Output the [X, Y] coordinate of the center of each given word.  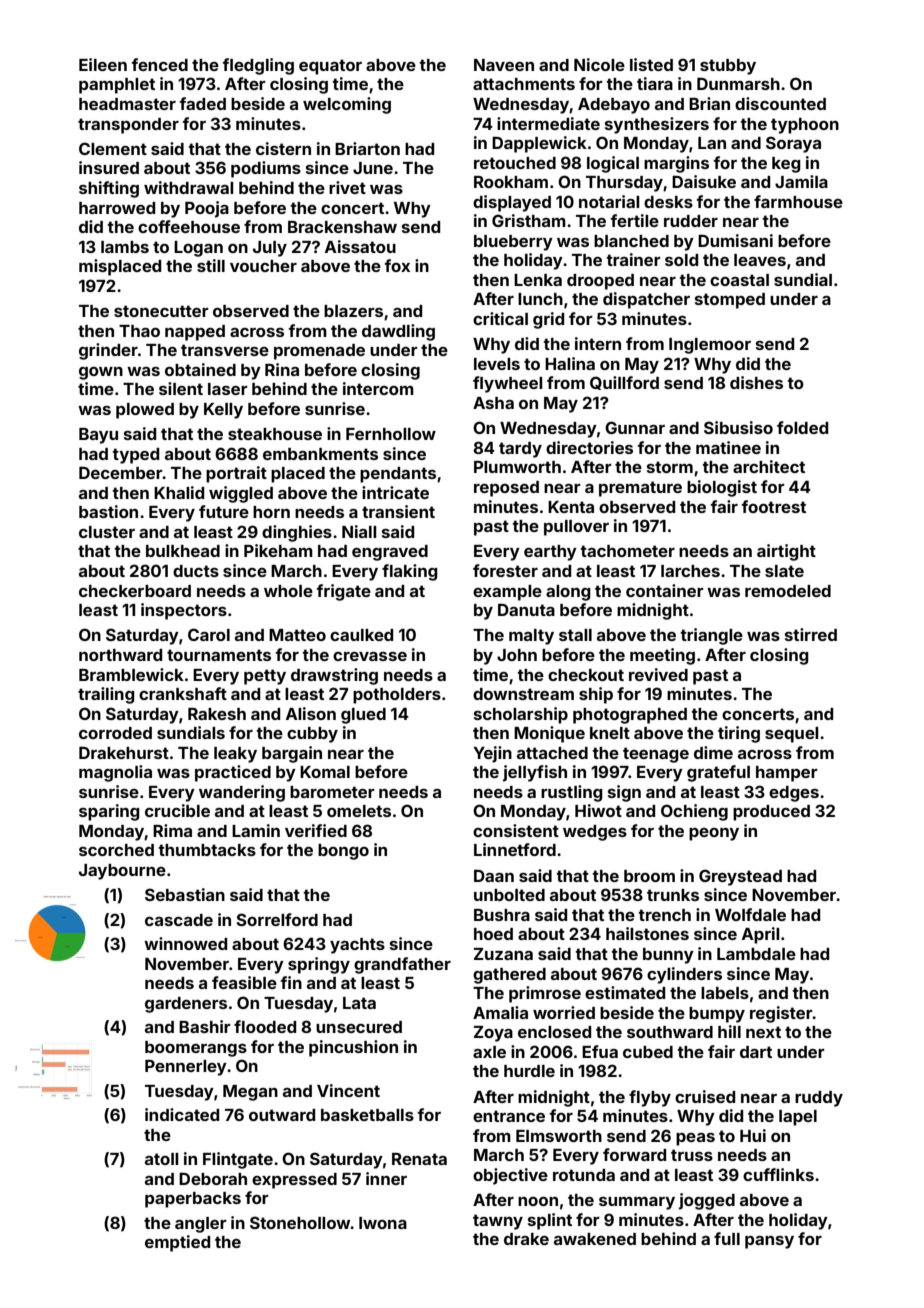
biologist [722, 488]
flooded [265, 1026]
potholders [397, 696]
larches [690, 571]
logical [613, 164]
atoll [162, 1159]
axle [489, 1052]
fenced [159, 64]
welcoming [347, 105]
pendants [398, 475]
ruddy [819, 1099]
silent [181, 388]
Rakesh [217, 714]
